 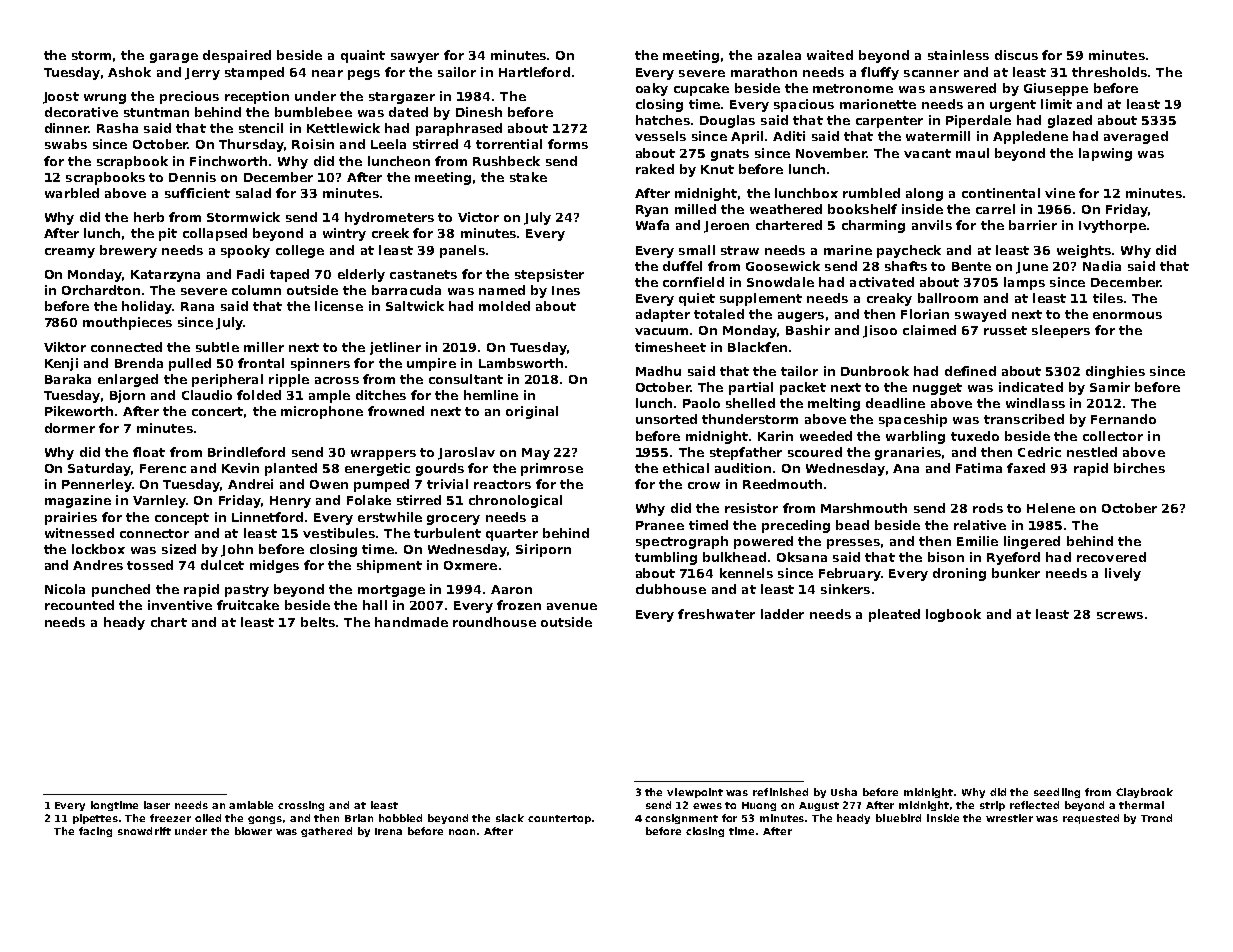 What do you see at coordinates (534, 72) in the screenshot?
I see `Hartleford` at bounding box center [534, 72].
